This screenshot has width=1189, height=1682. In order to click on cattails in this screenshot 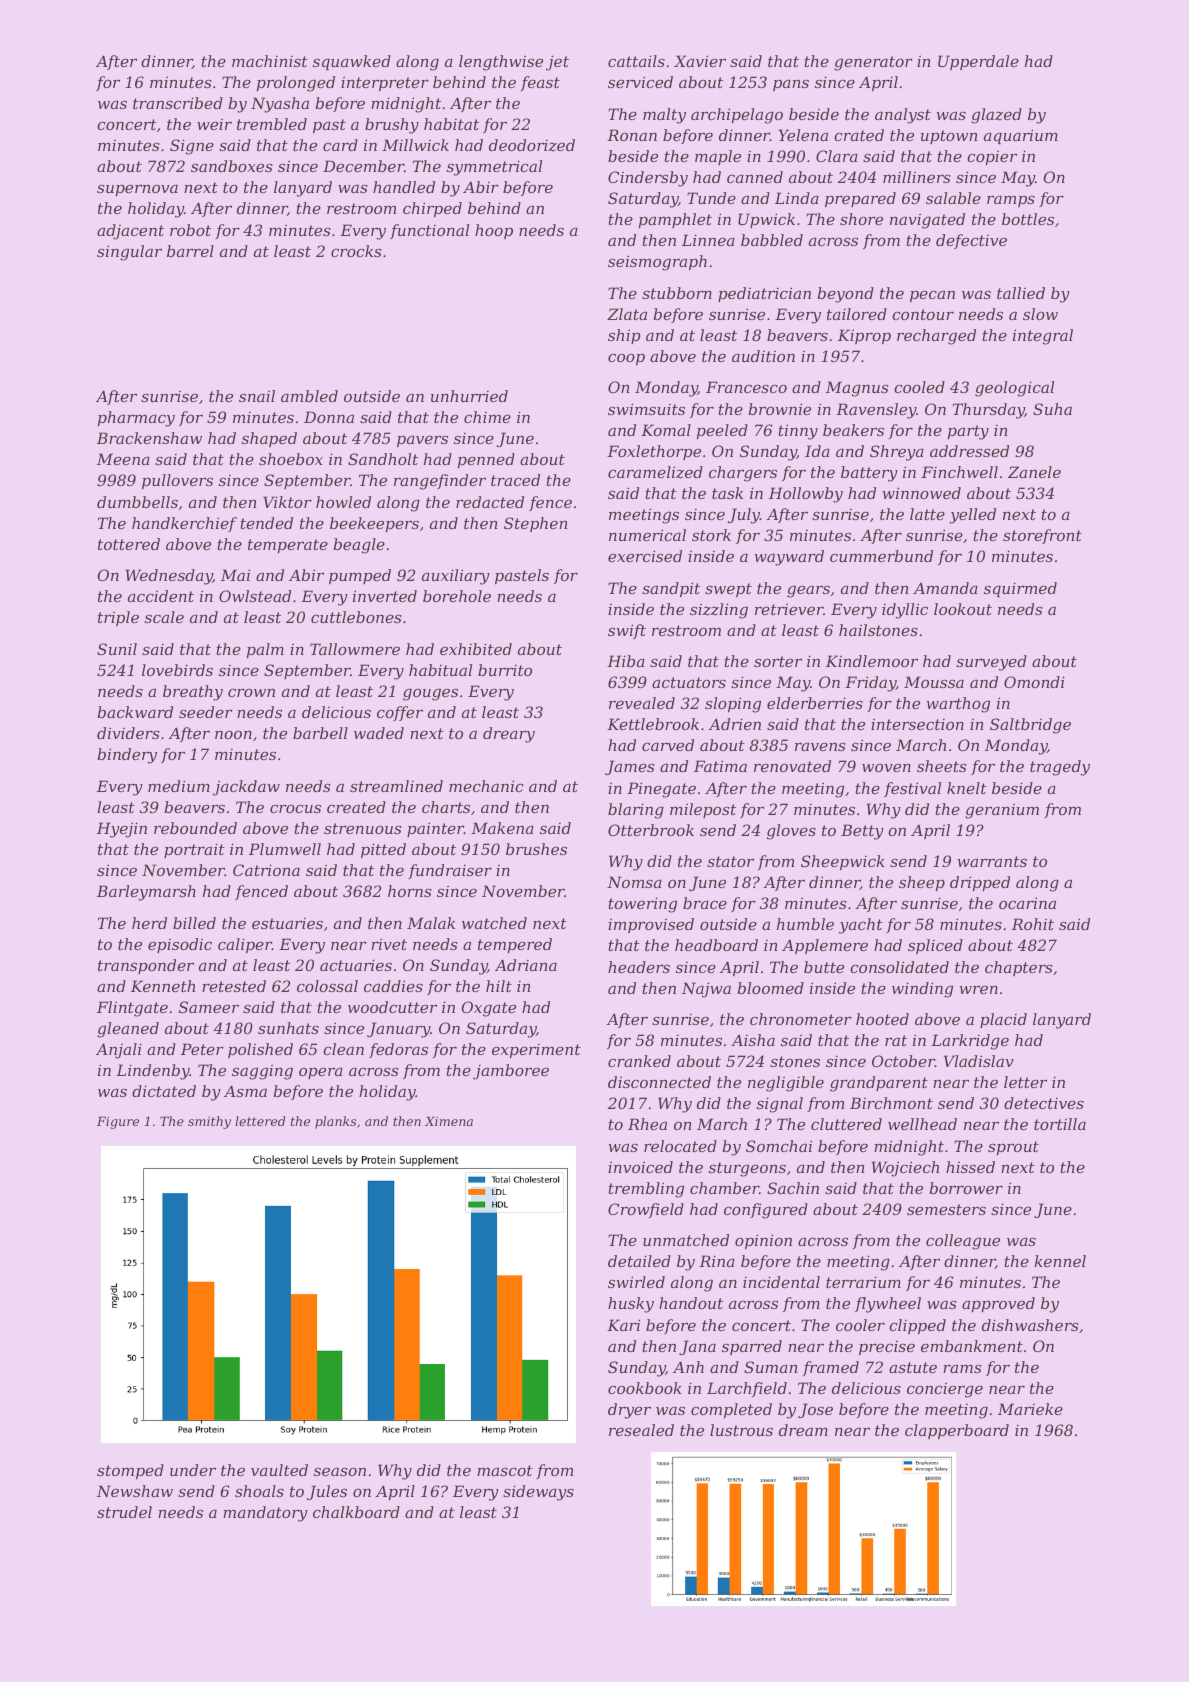, I will do `click(636, 61)`.
